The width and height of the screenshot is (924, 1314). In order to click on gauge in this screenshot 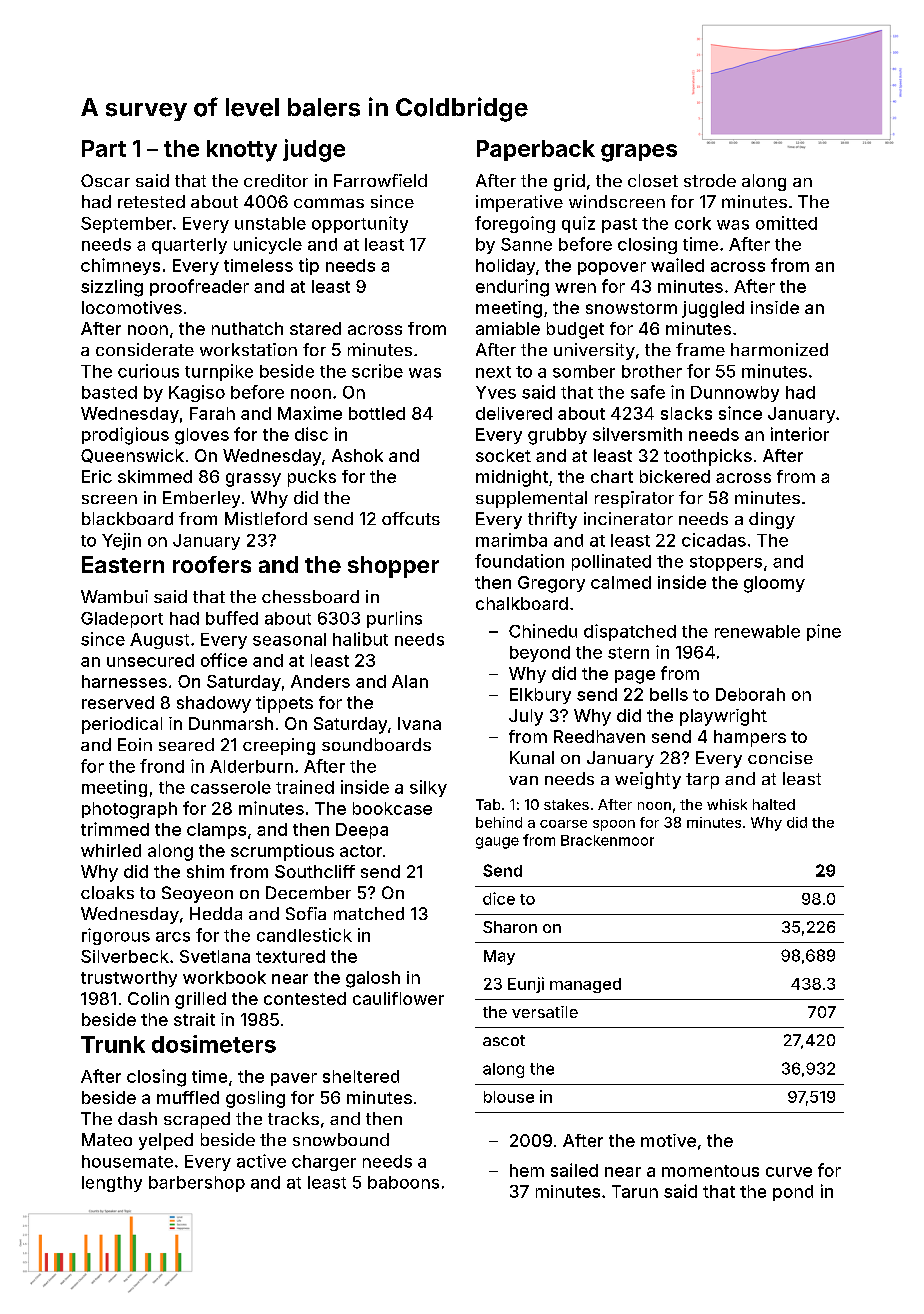, I will do `click(497, 843)`.
